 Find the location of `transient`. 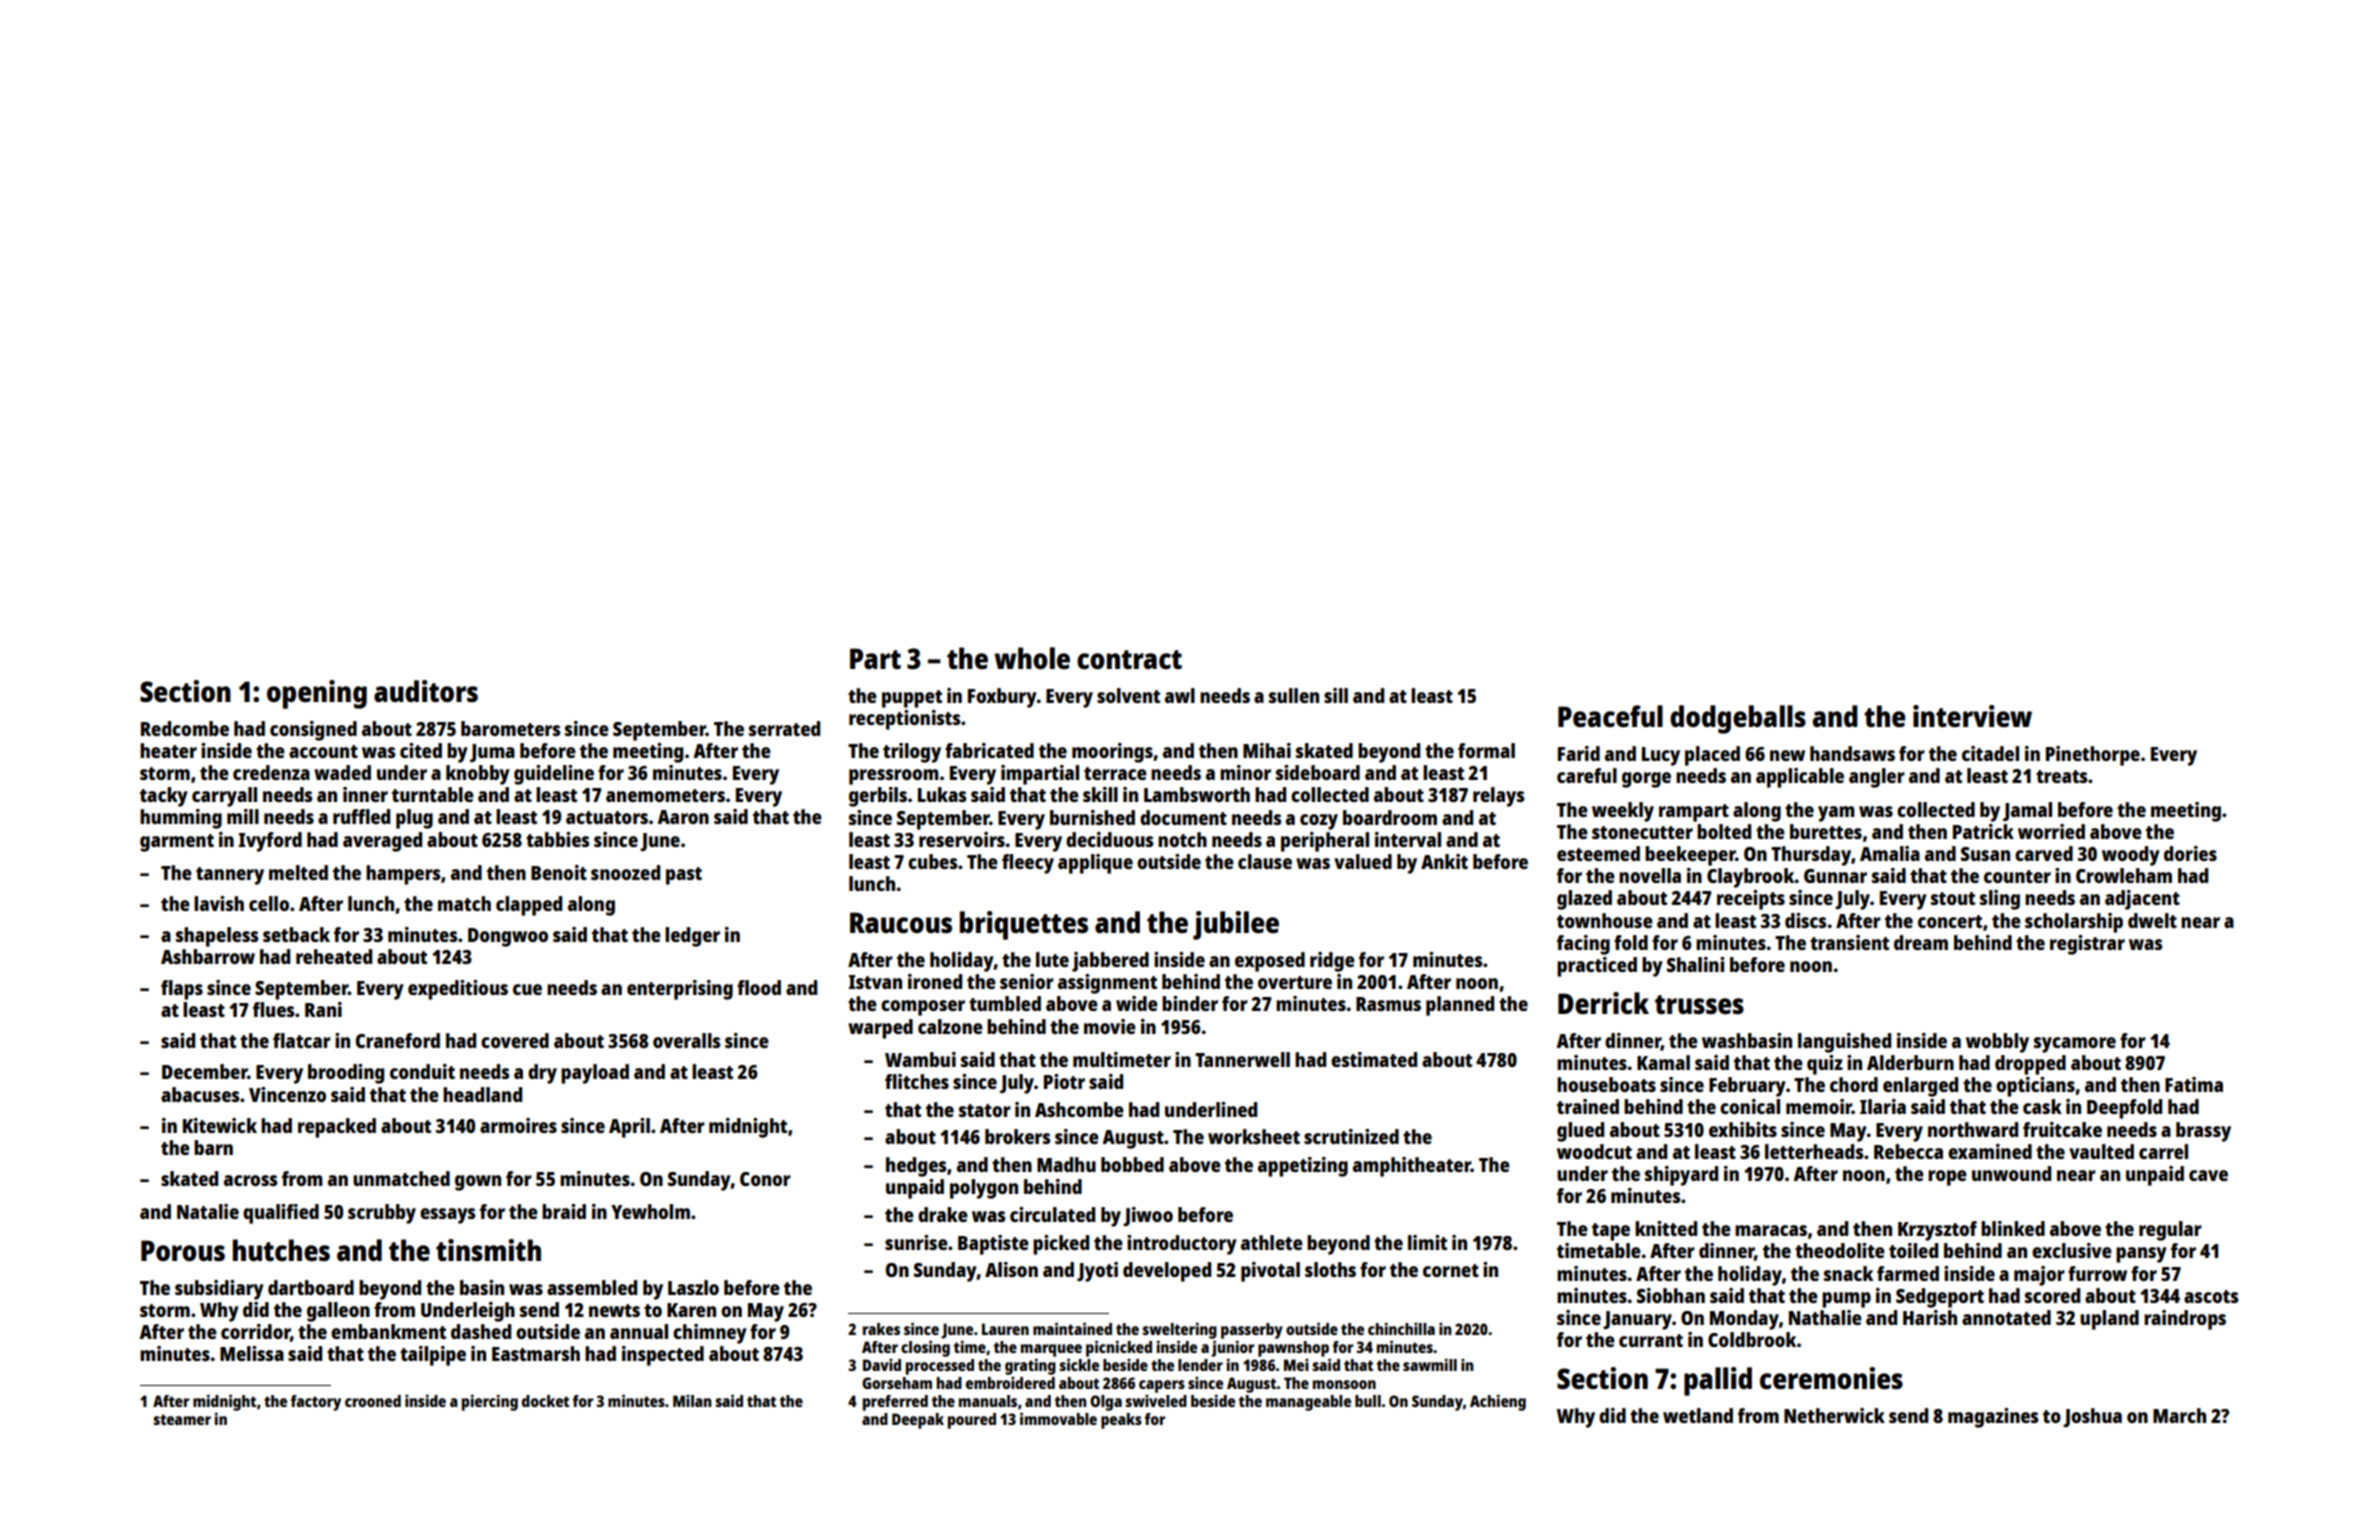

transient is located at coordinates (1849, 942).
